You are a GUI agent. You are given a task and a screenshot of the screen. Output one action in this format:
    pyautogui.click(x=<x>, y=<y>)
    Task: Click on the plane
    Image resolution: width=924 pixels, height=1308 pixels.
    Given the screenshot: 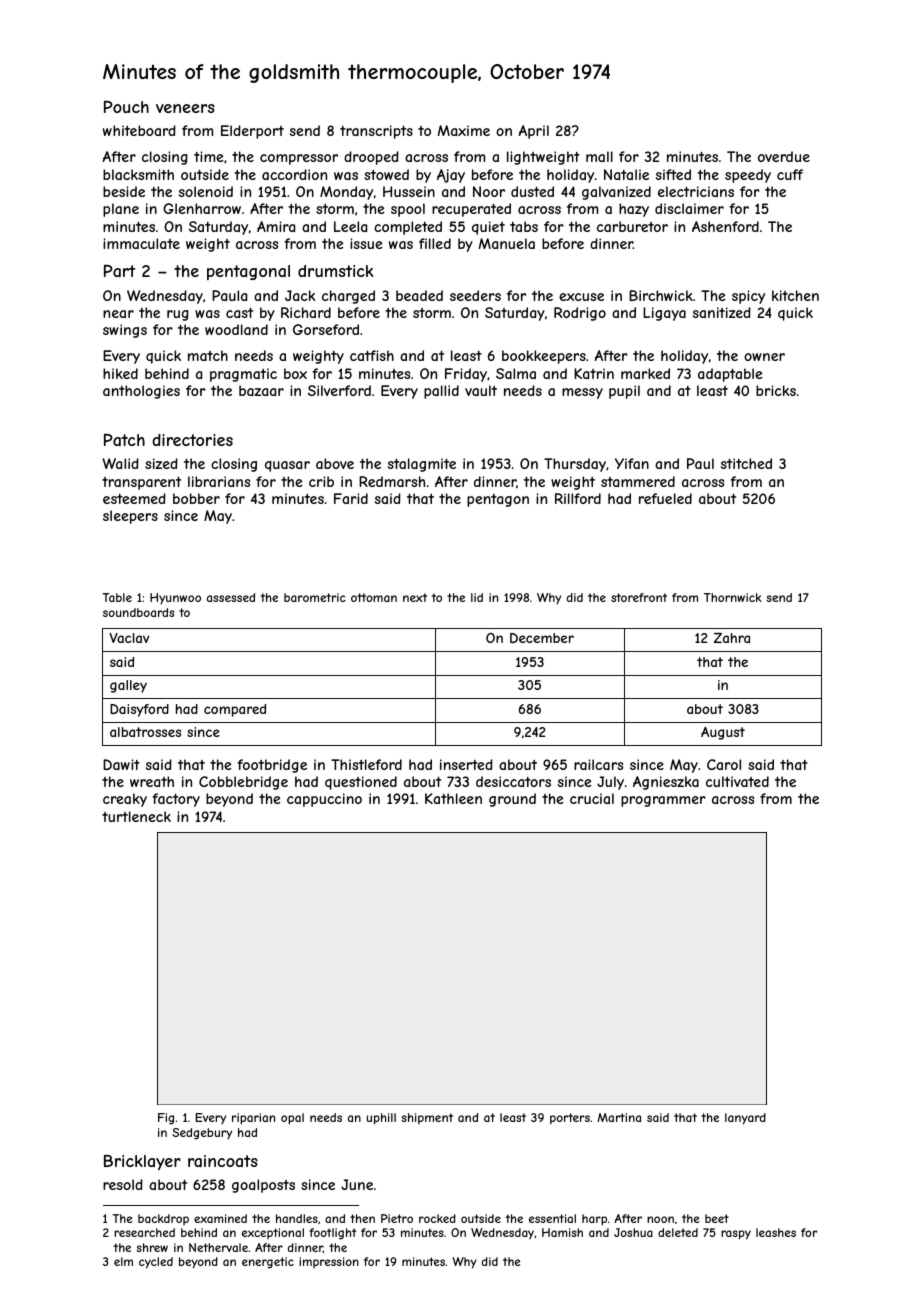 What is the action you would take?
    pyautogui.click(x=121, y=210)
